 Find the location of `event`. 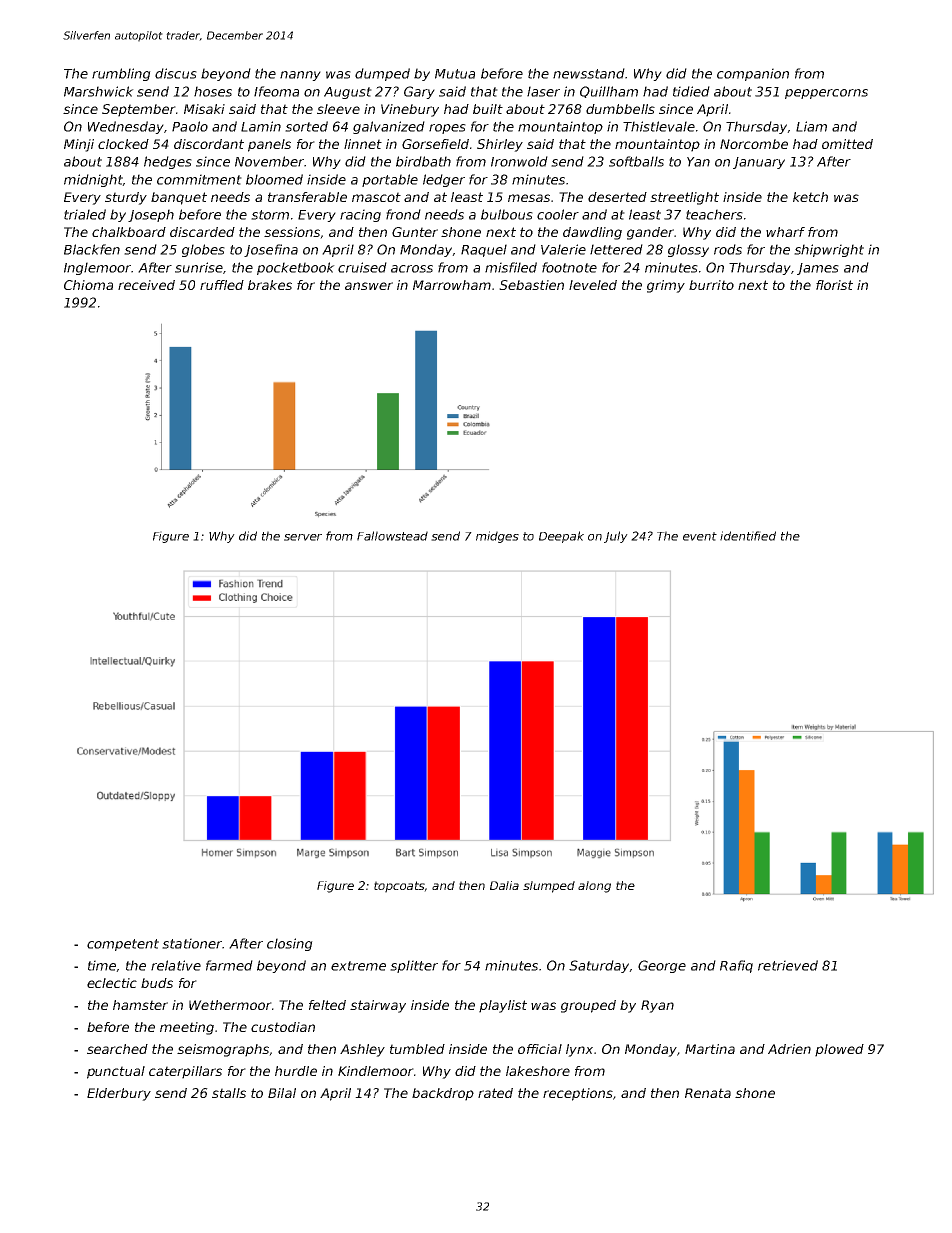

event is located at coordinates (700, 536).
